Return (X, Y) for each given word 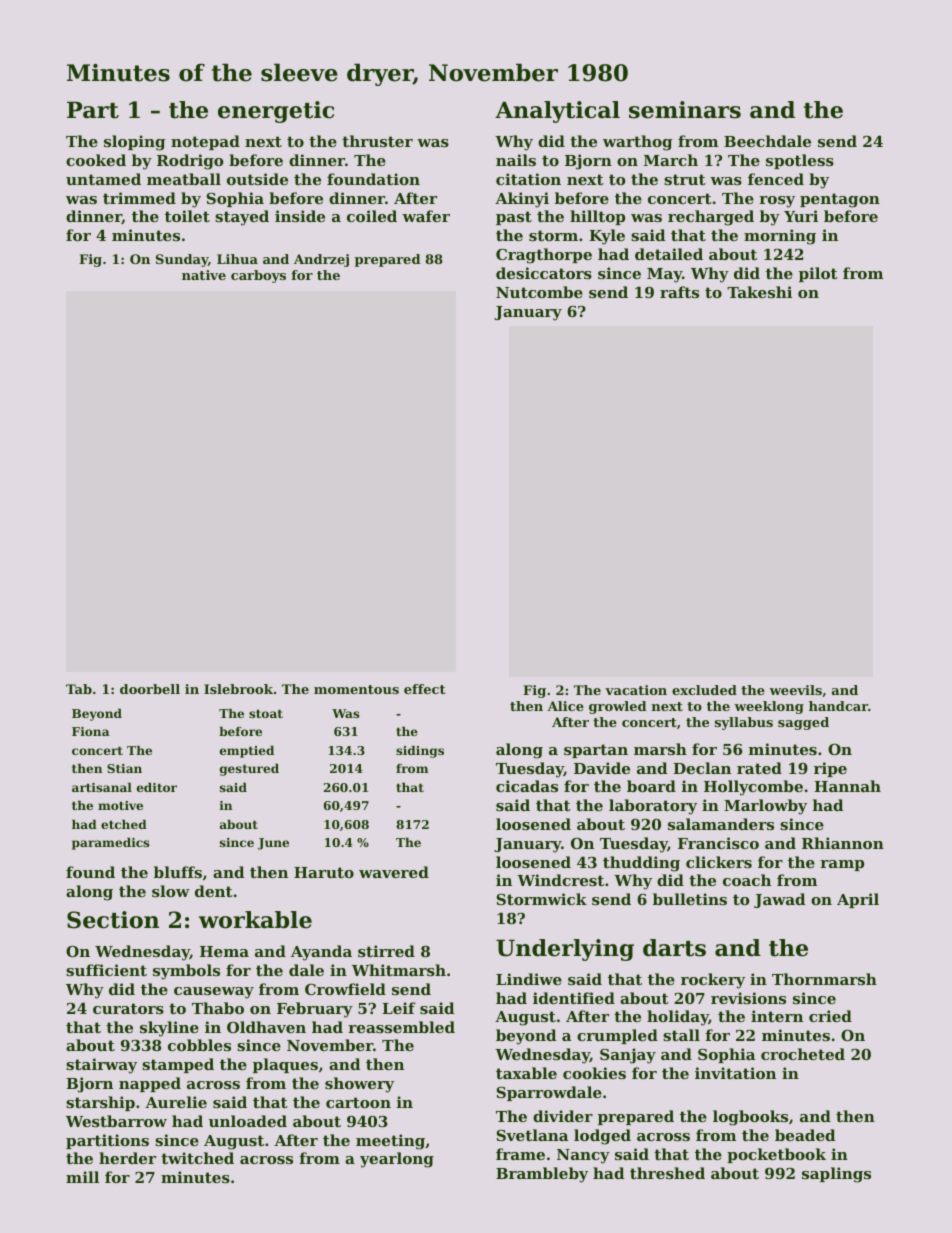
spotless (800, 161)
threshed (667, 1173)
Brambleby (542, 1175)
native (204, 275)
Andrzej (321, 260)
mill (82, 1177)
